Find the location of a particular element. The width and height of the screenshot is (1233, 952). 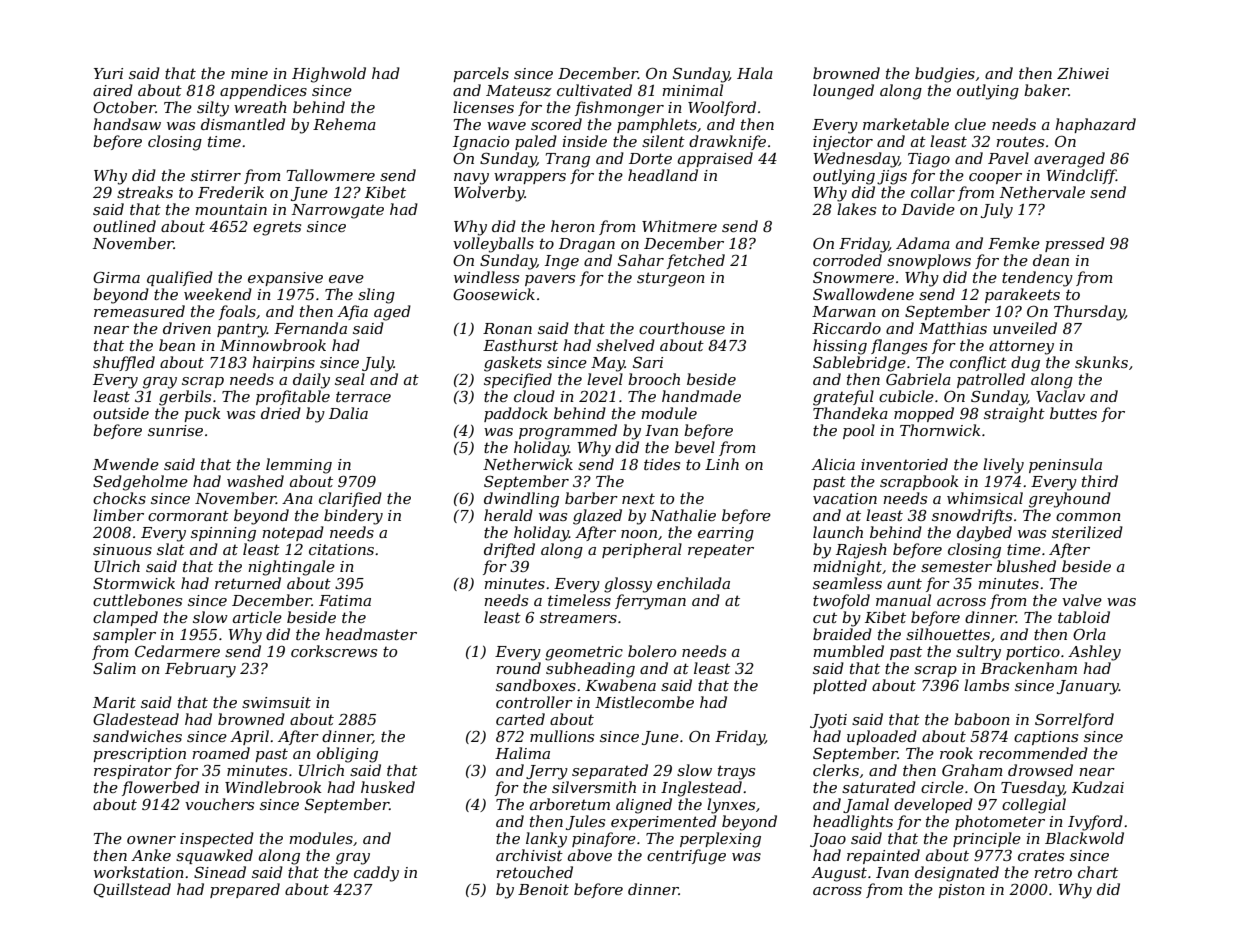

blushed is located at coordinates (1026, 566).
